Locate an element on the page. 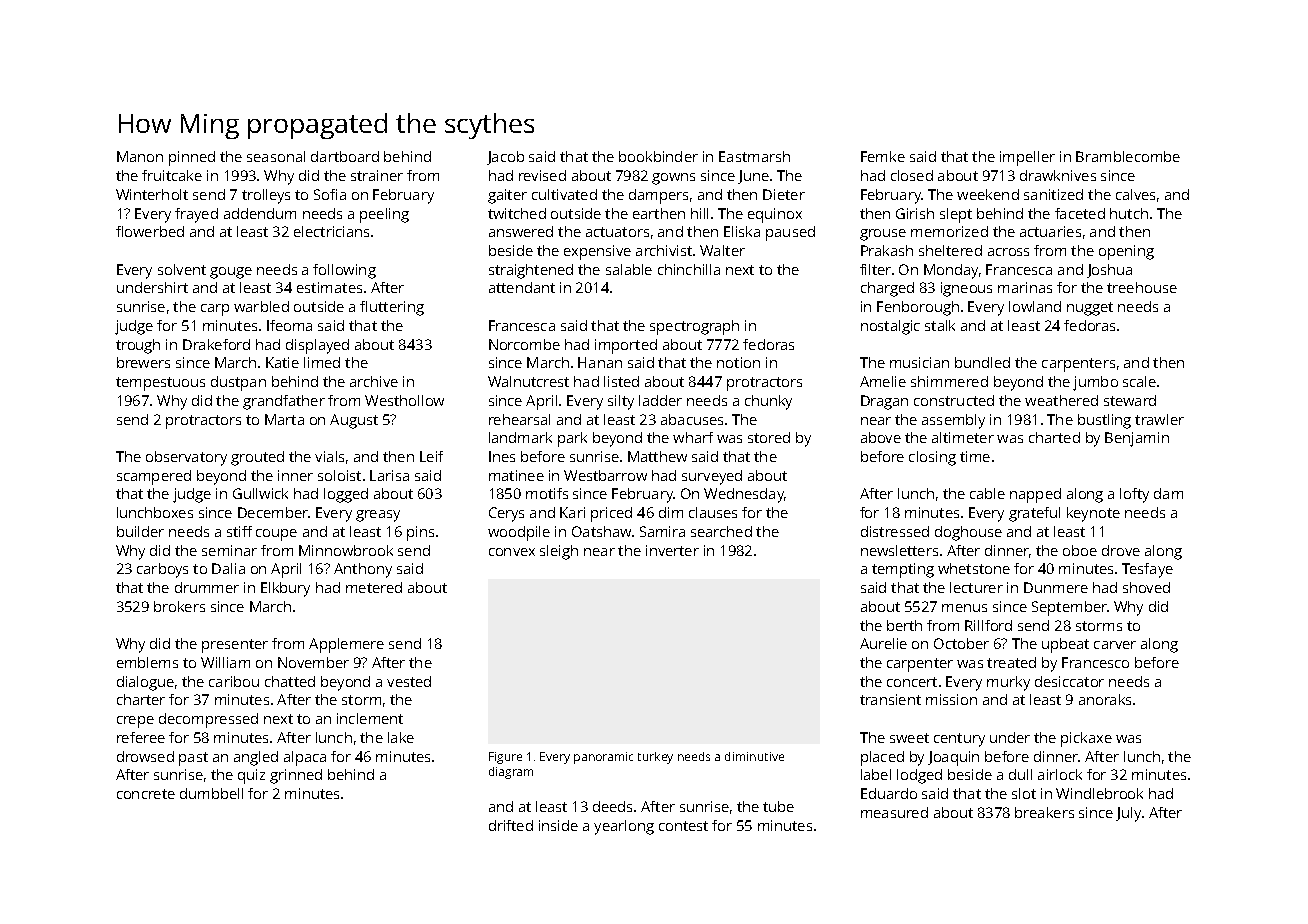 The image size is (1308, 924). dustpan is located at coordinates (238, 383).
